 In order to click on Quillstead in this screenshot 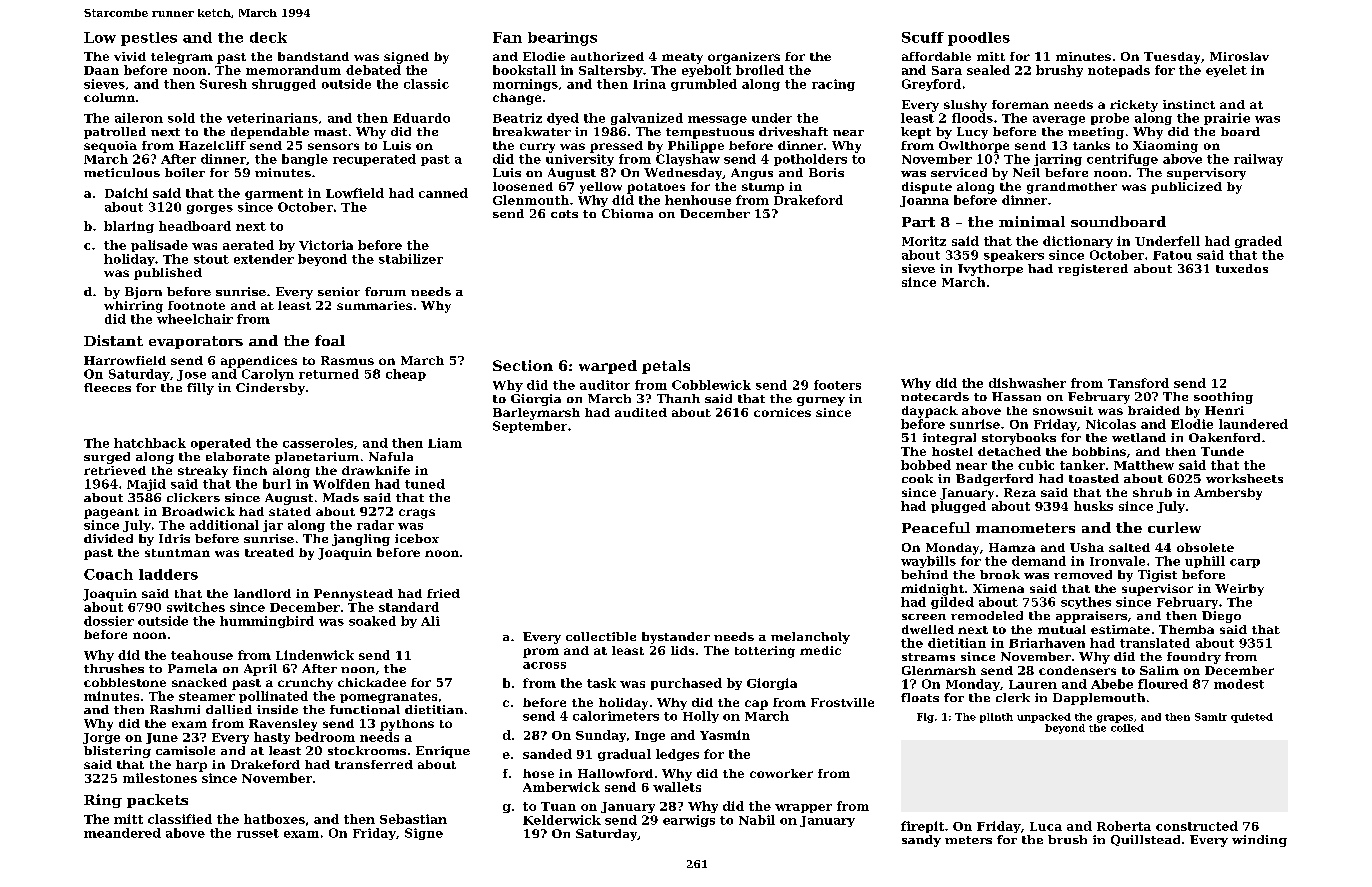, I will do `click(1145, 840)`.
